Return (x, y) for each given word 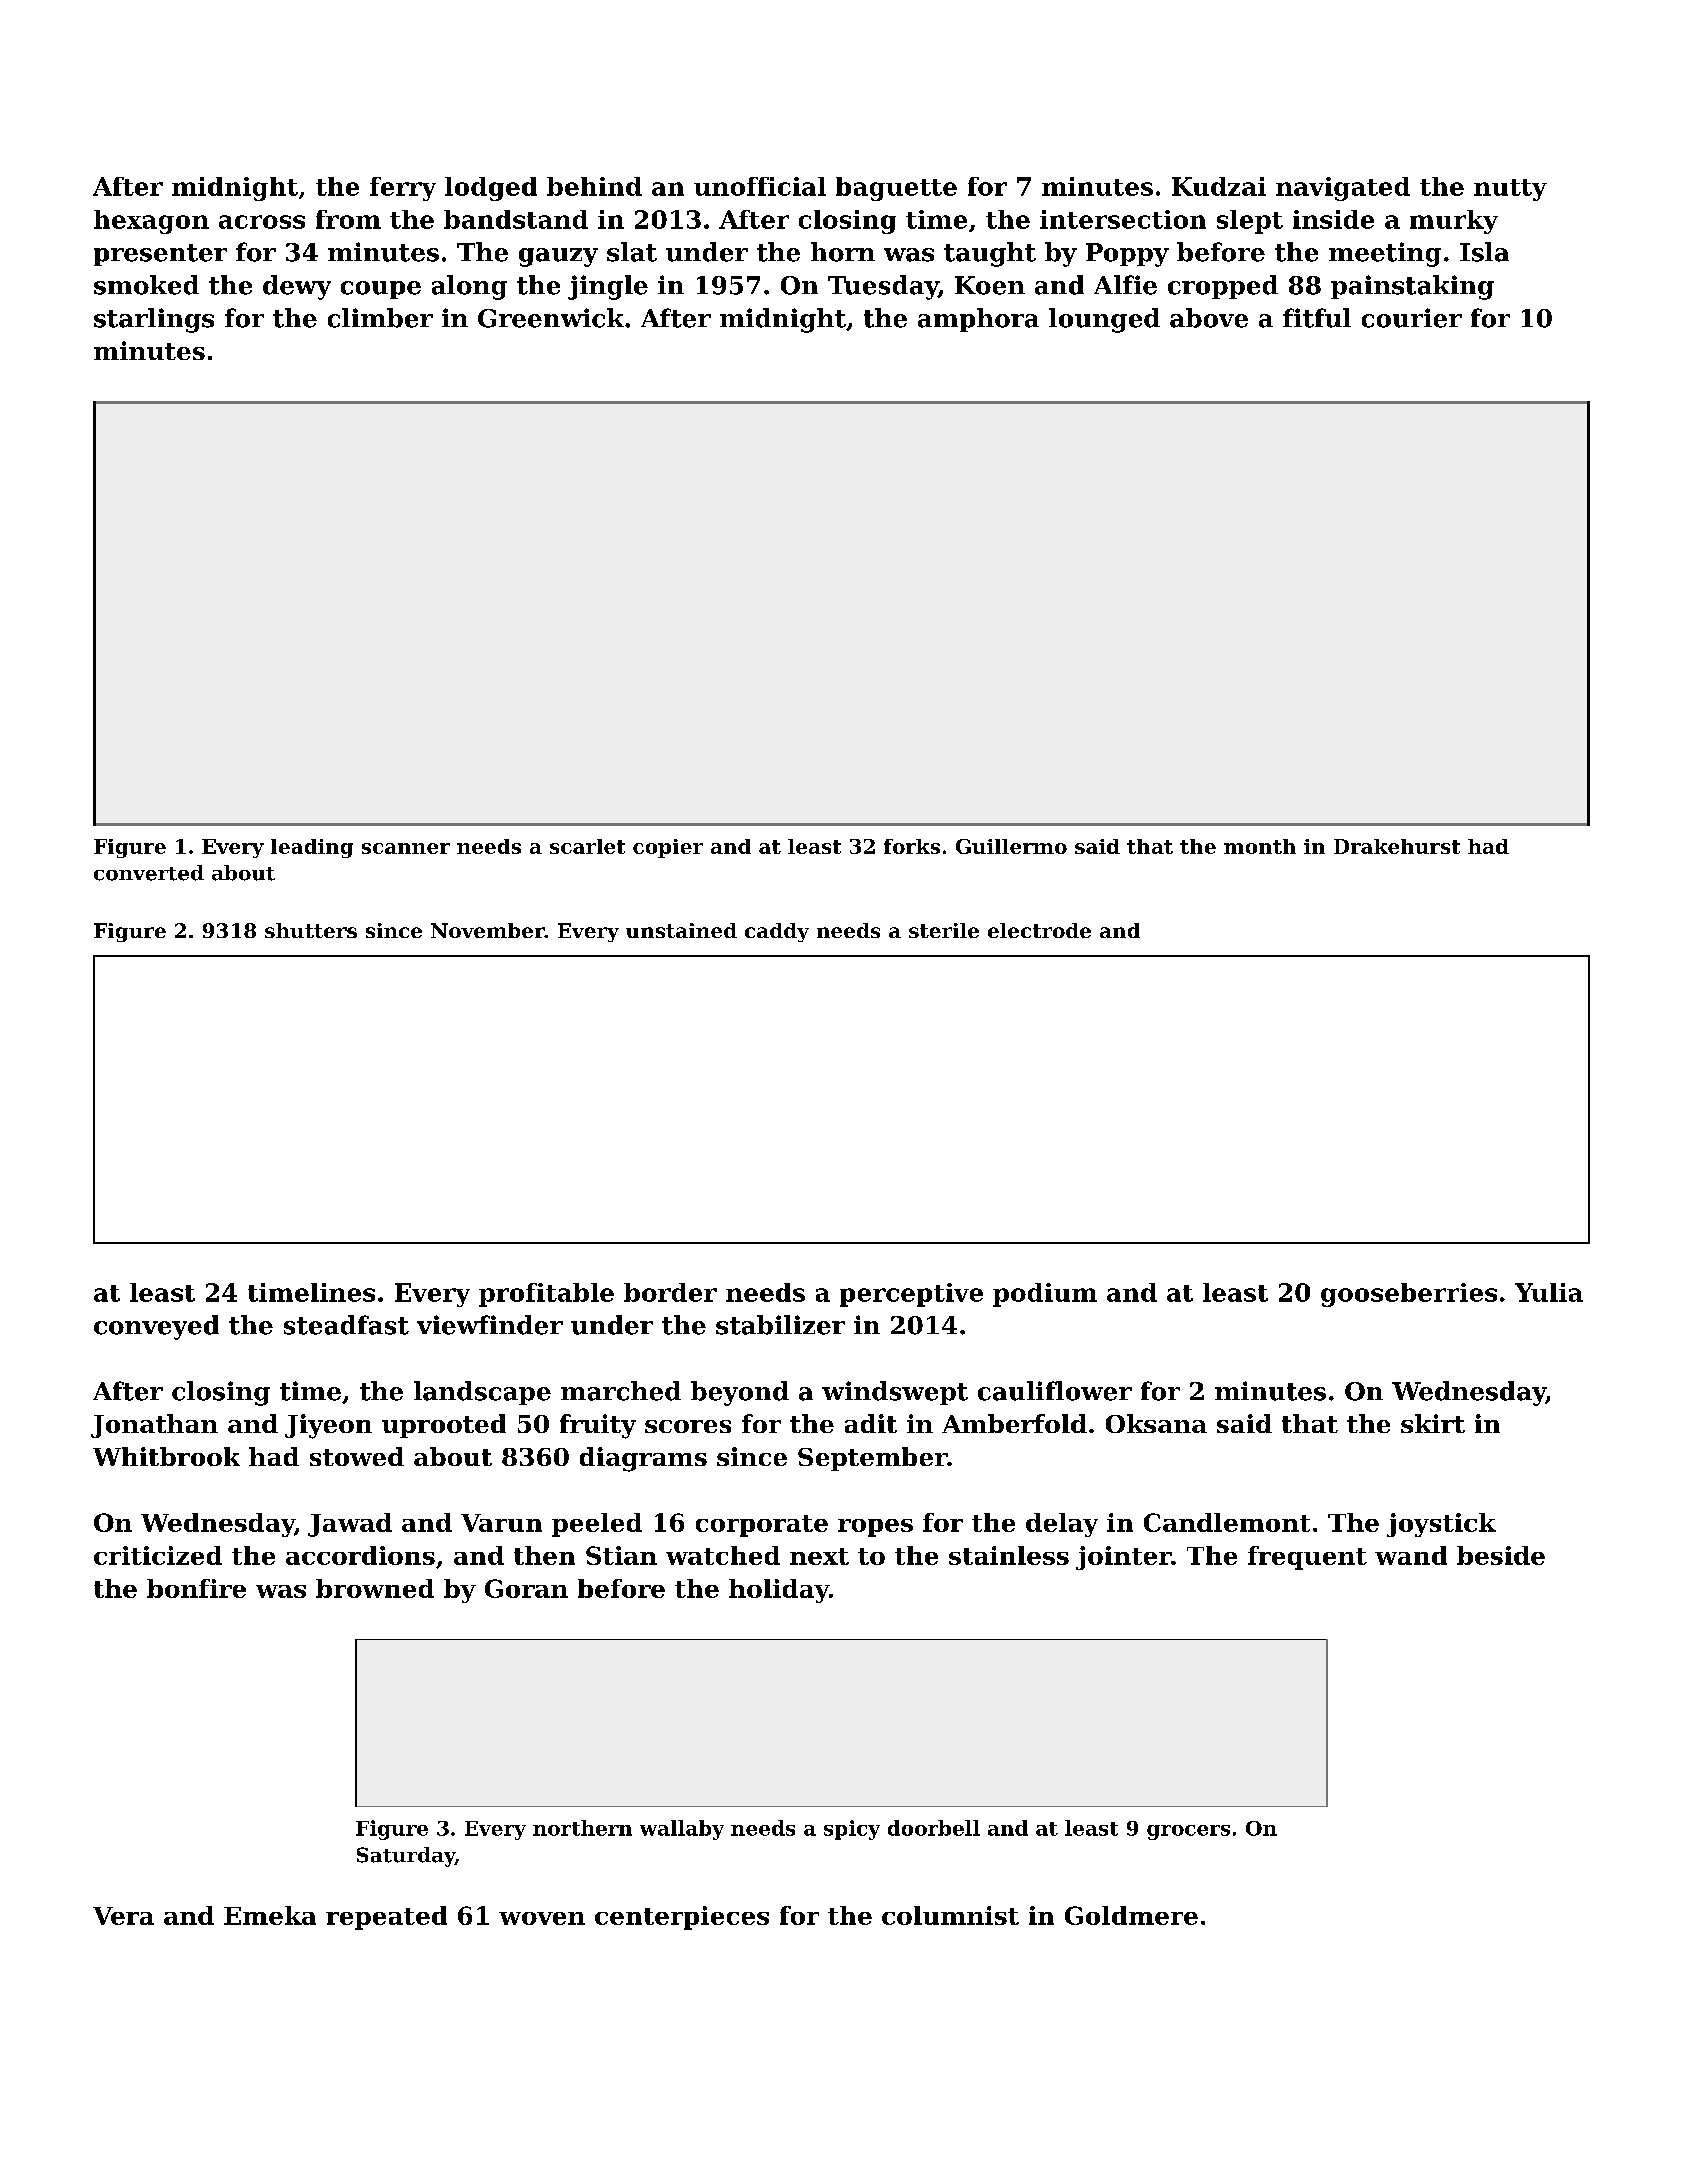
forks (912, 846)
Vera (123, 1916)
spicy (852, 1830)
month (1260, 846)
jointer (1123, 1558)
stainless (1009, 1555)
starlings (154, 320)
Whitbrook (166, 1456)
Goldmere (1131, 1915)
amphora (978, 320)
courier (1412, 318)
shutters (311, 930)
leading (312, 848)
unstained (681, 930)
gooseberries (1409, 1295)
